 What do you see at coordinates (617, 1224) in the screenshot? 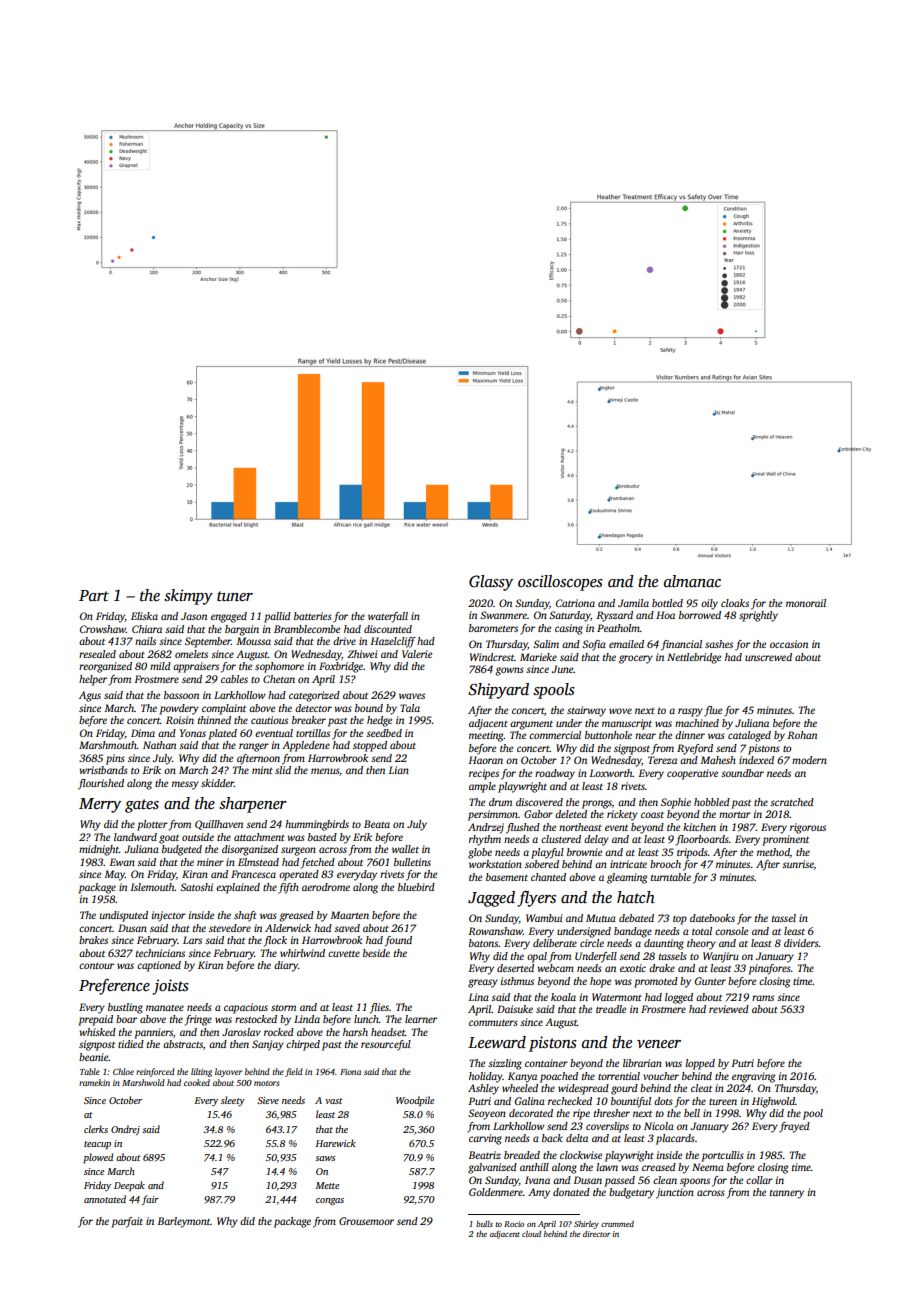
I see `crammed` at bounding box center [617, 1224].
